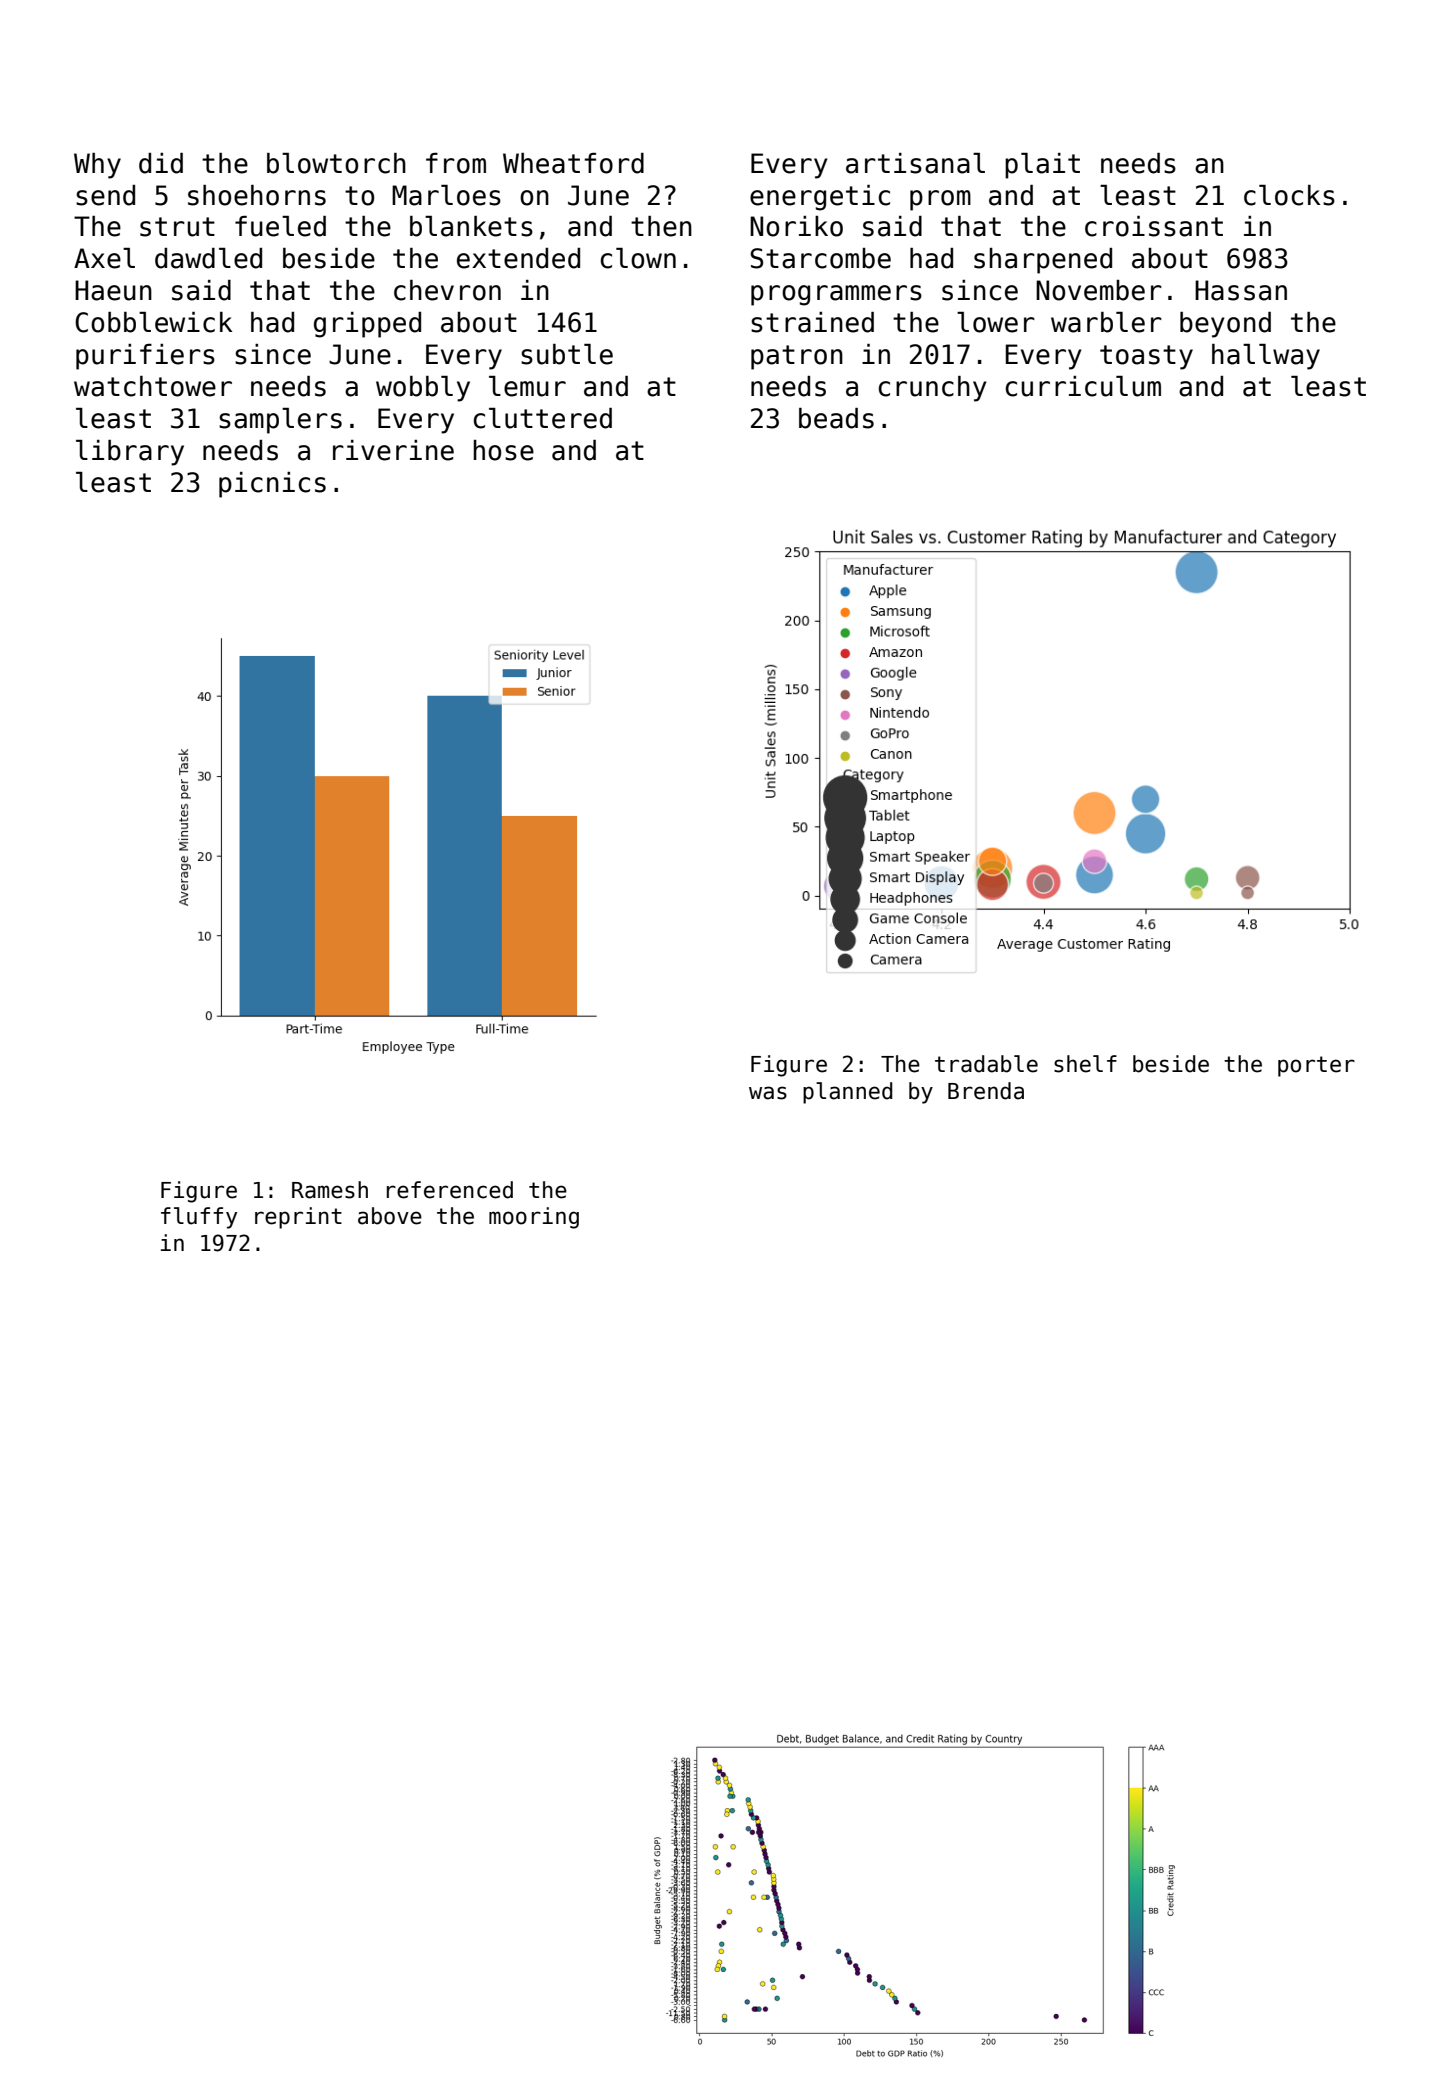  I want to click on porter, so click(1316, 1066).
